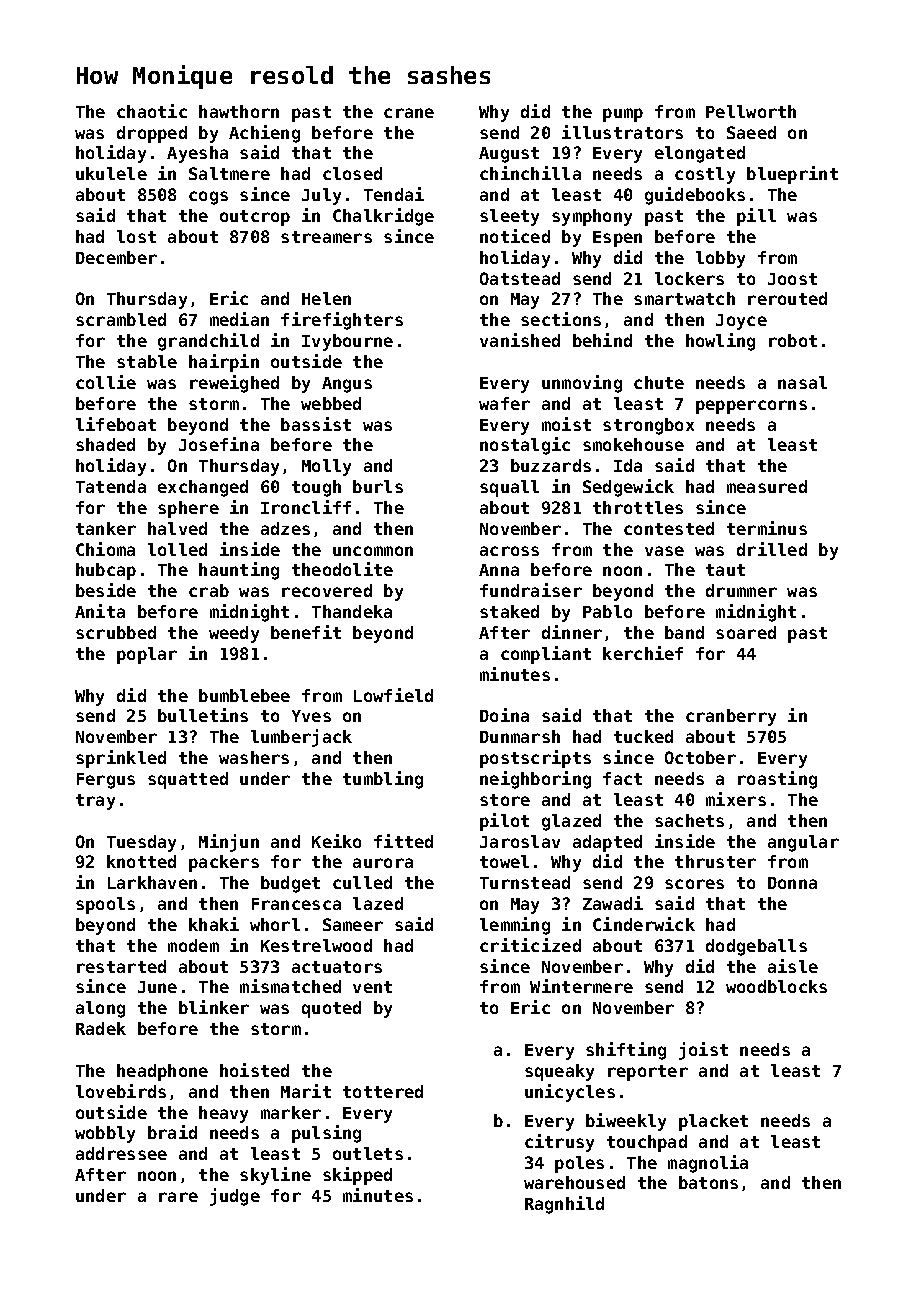 The width and height of the screenshot is (924, 1308). Describe the element at coordinates (116, 424) in the screenshot. I see `lifeboat` at that location.
